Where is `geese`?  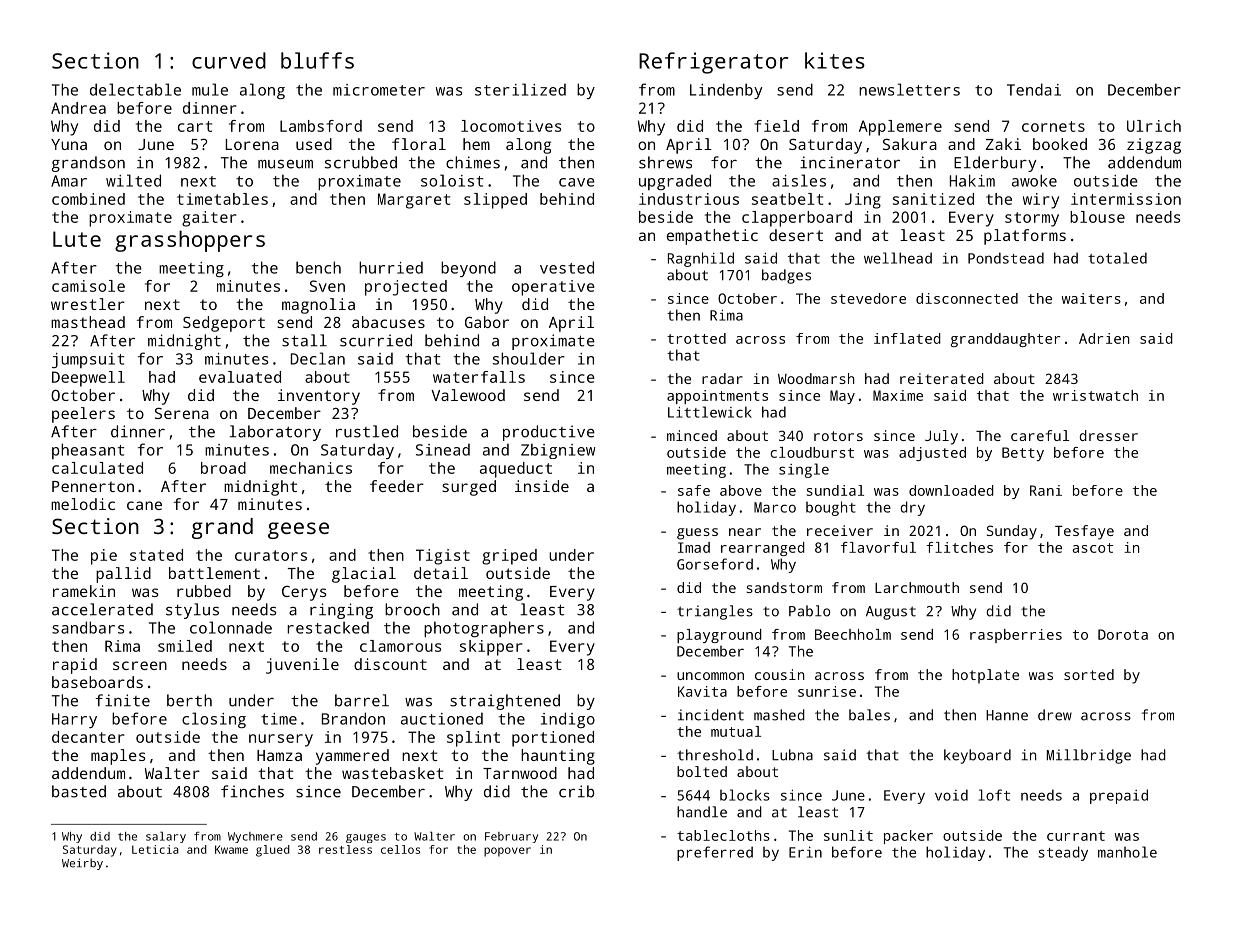
geese is located at coordinates (298, 530).
